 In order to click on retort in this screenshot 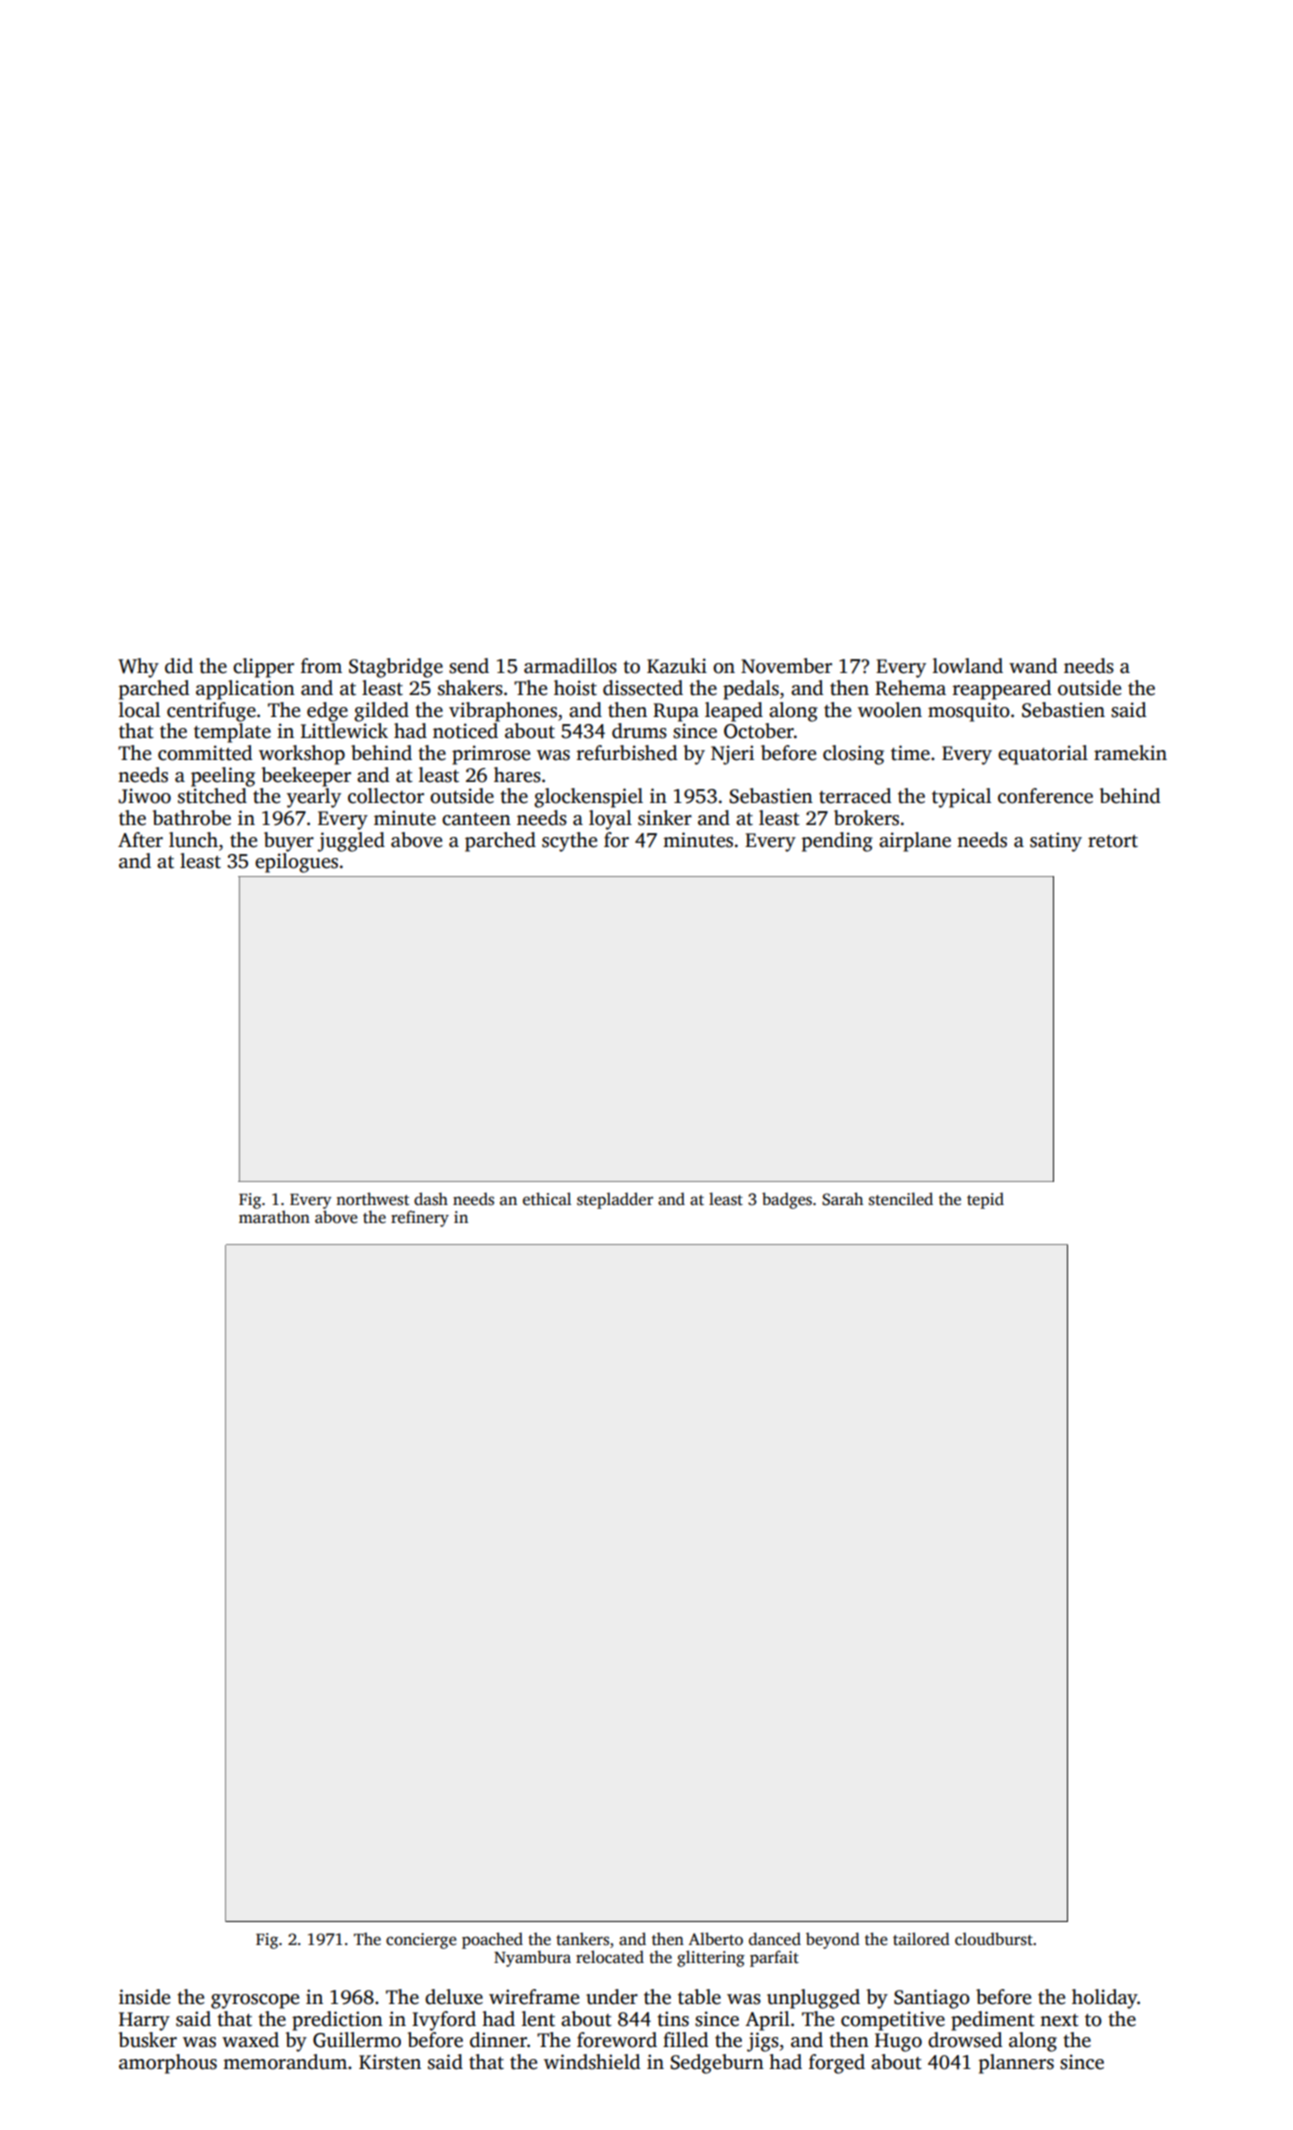, I will do `click(1113, 841)`.
